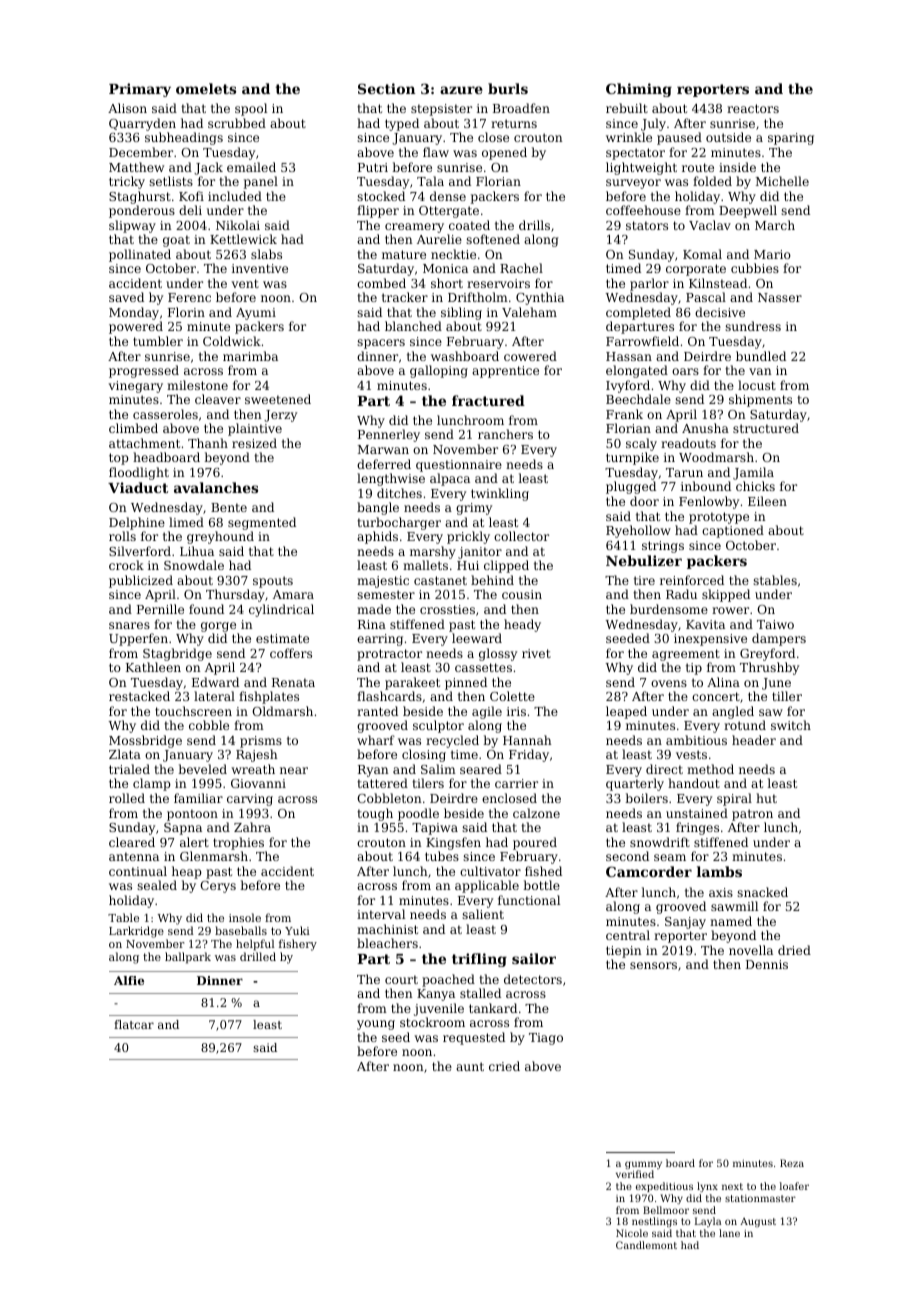 Image resolution: width=924 pixels, height=1308 pixels. I want to click on bangle, so click(378, 508).
